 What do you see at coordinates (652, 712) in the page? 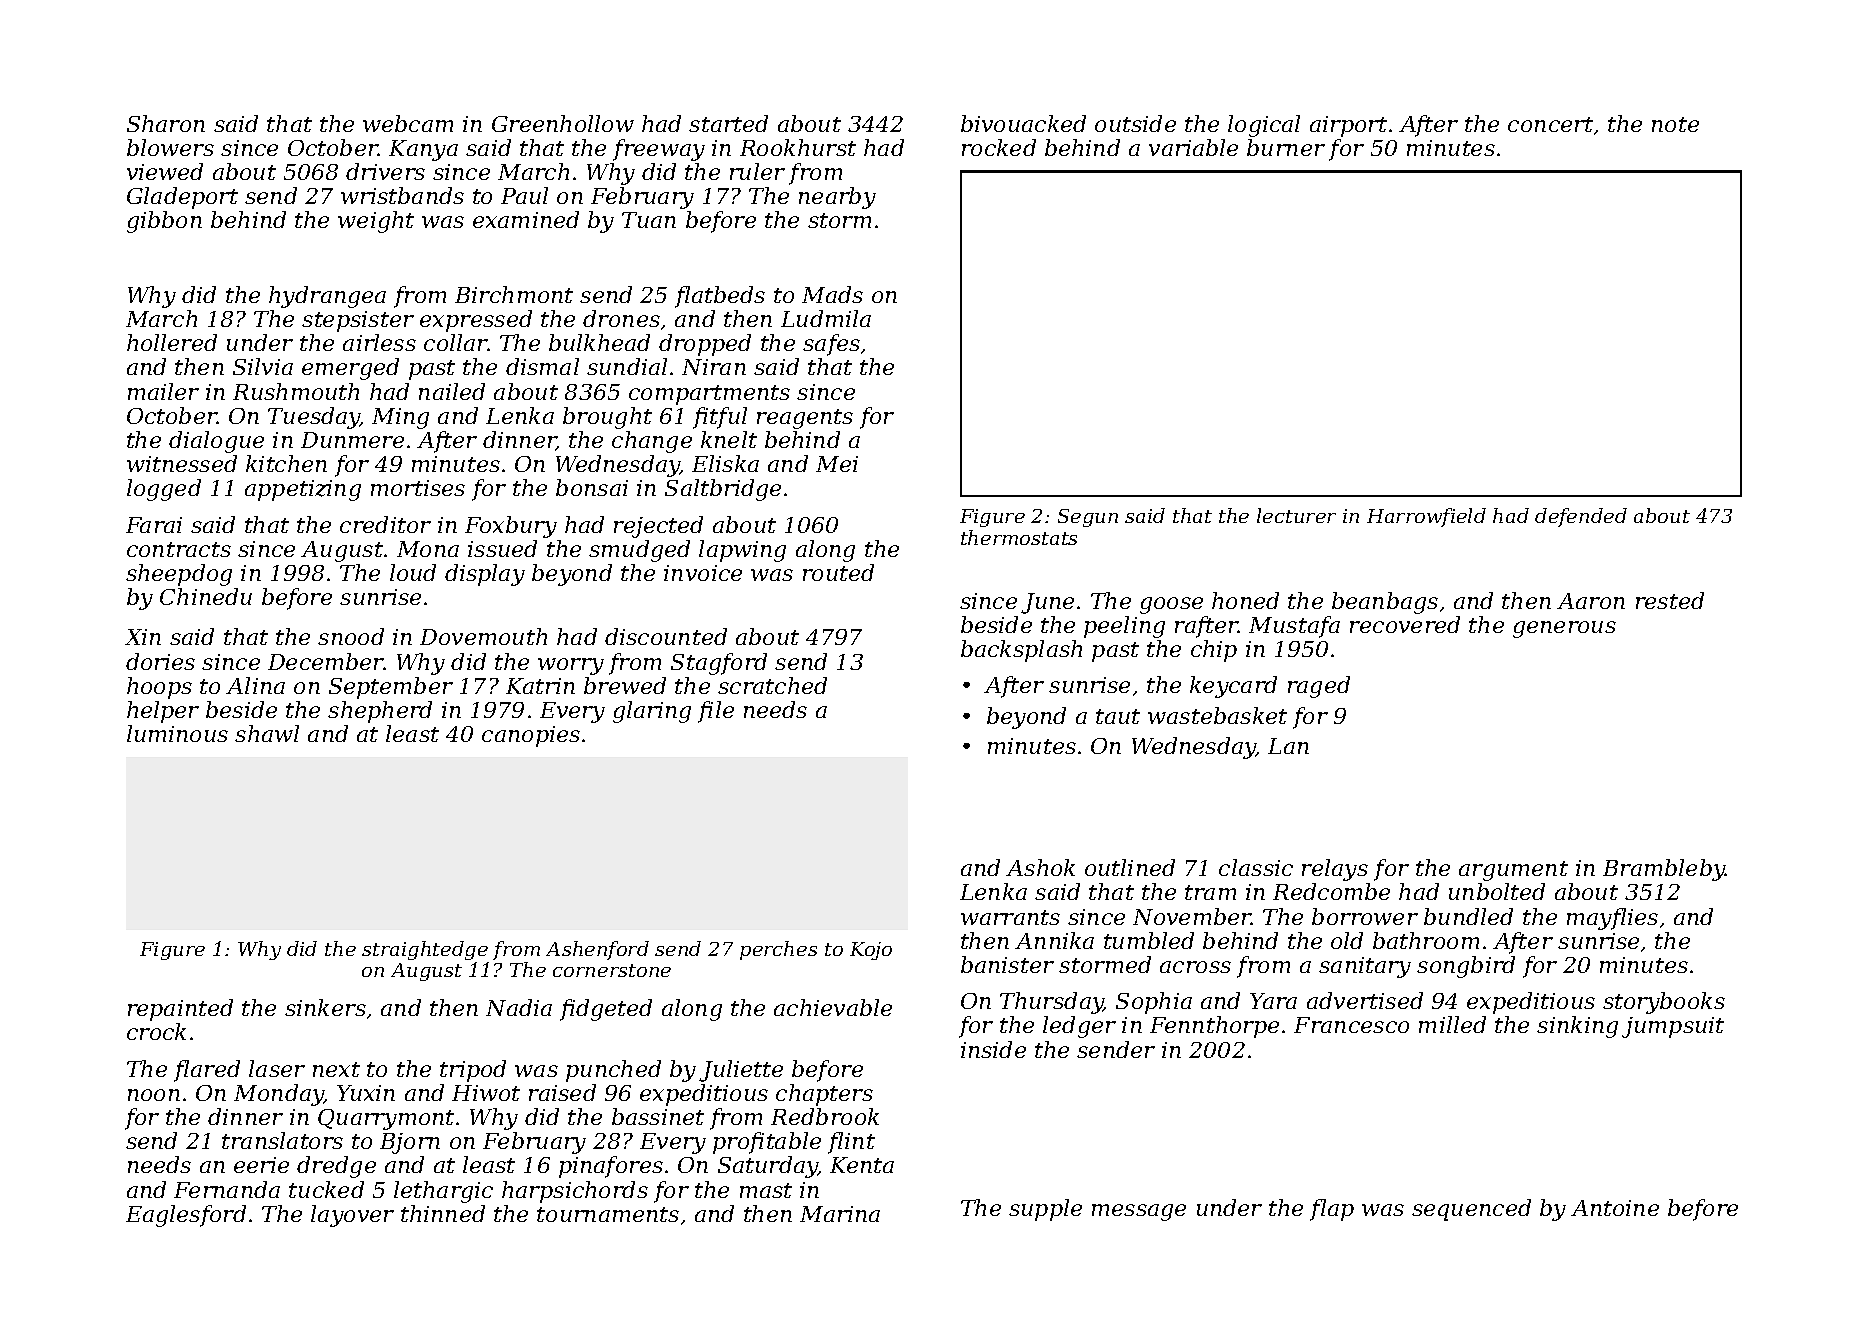
I see `glaring` at bounding box center [652, 712].
